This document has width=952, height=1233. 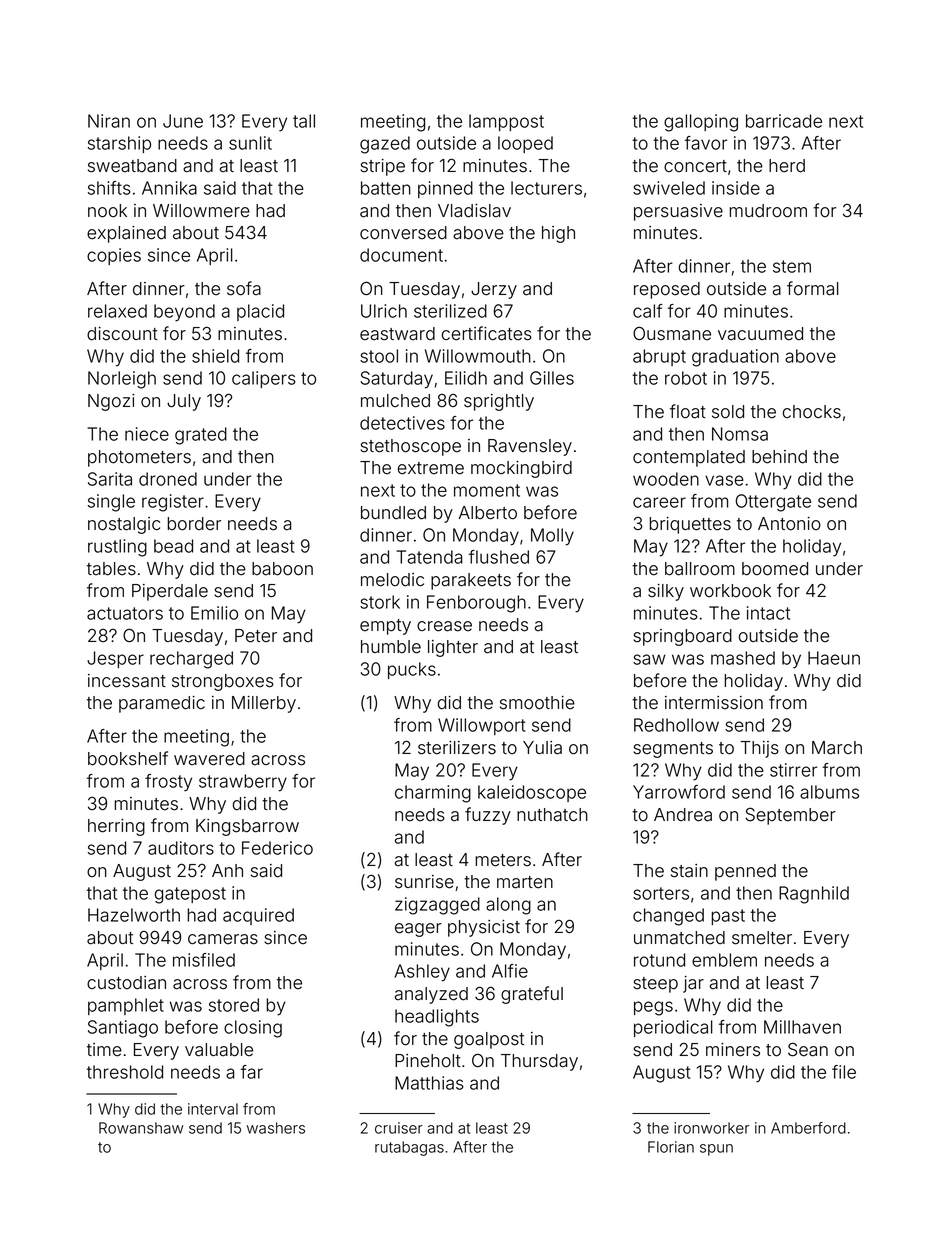 What do you see at coordinates (506, 122) in the document?
I see `lamppost` at bounding box center [506, 122].
